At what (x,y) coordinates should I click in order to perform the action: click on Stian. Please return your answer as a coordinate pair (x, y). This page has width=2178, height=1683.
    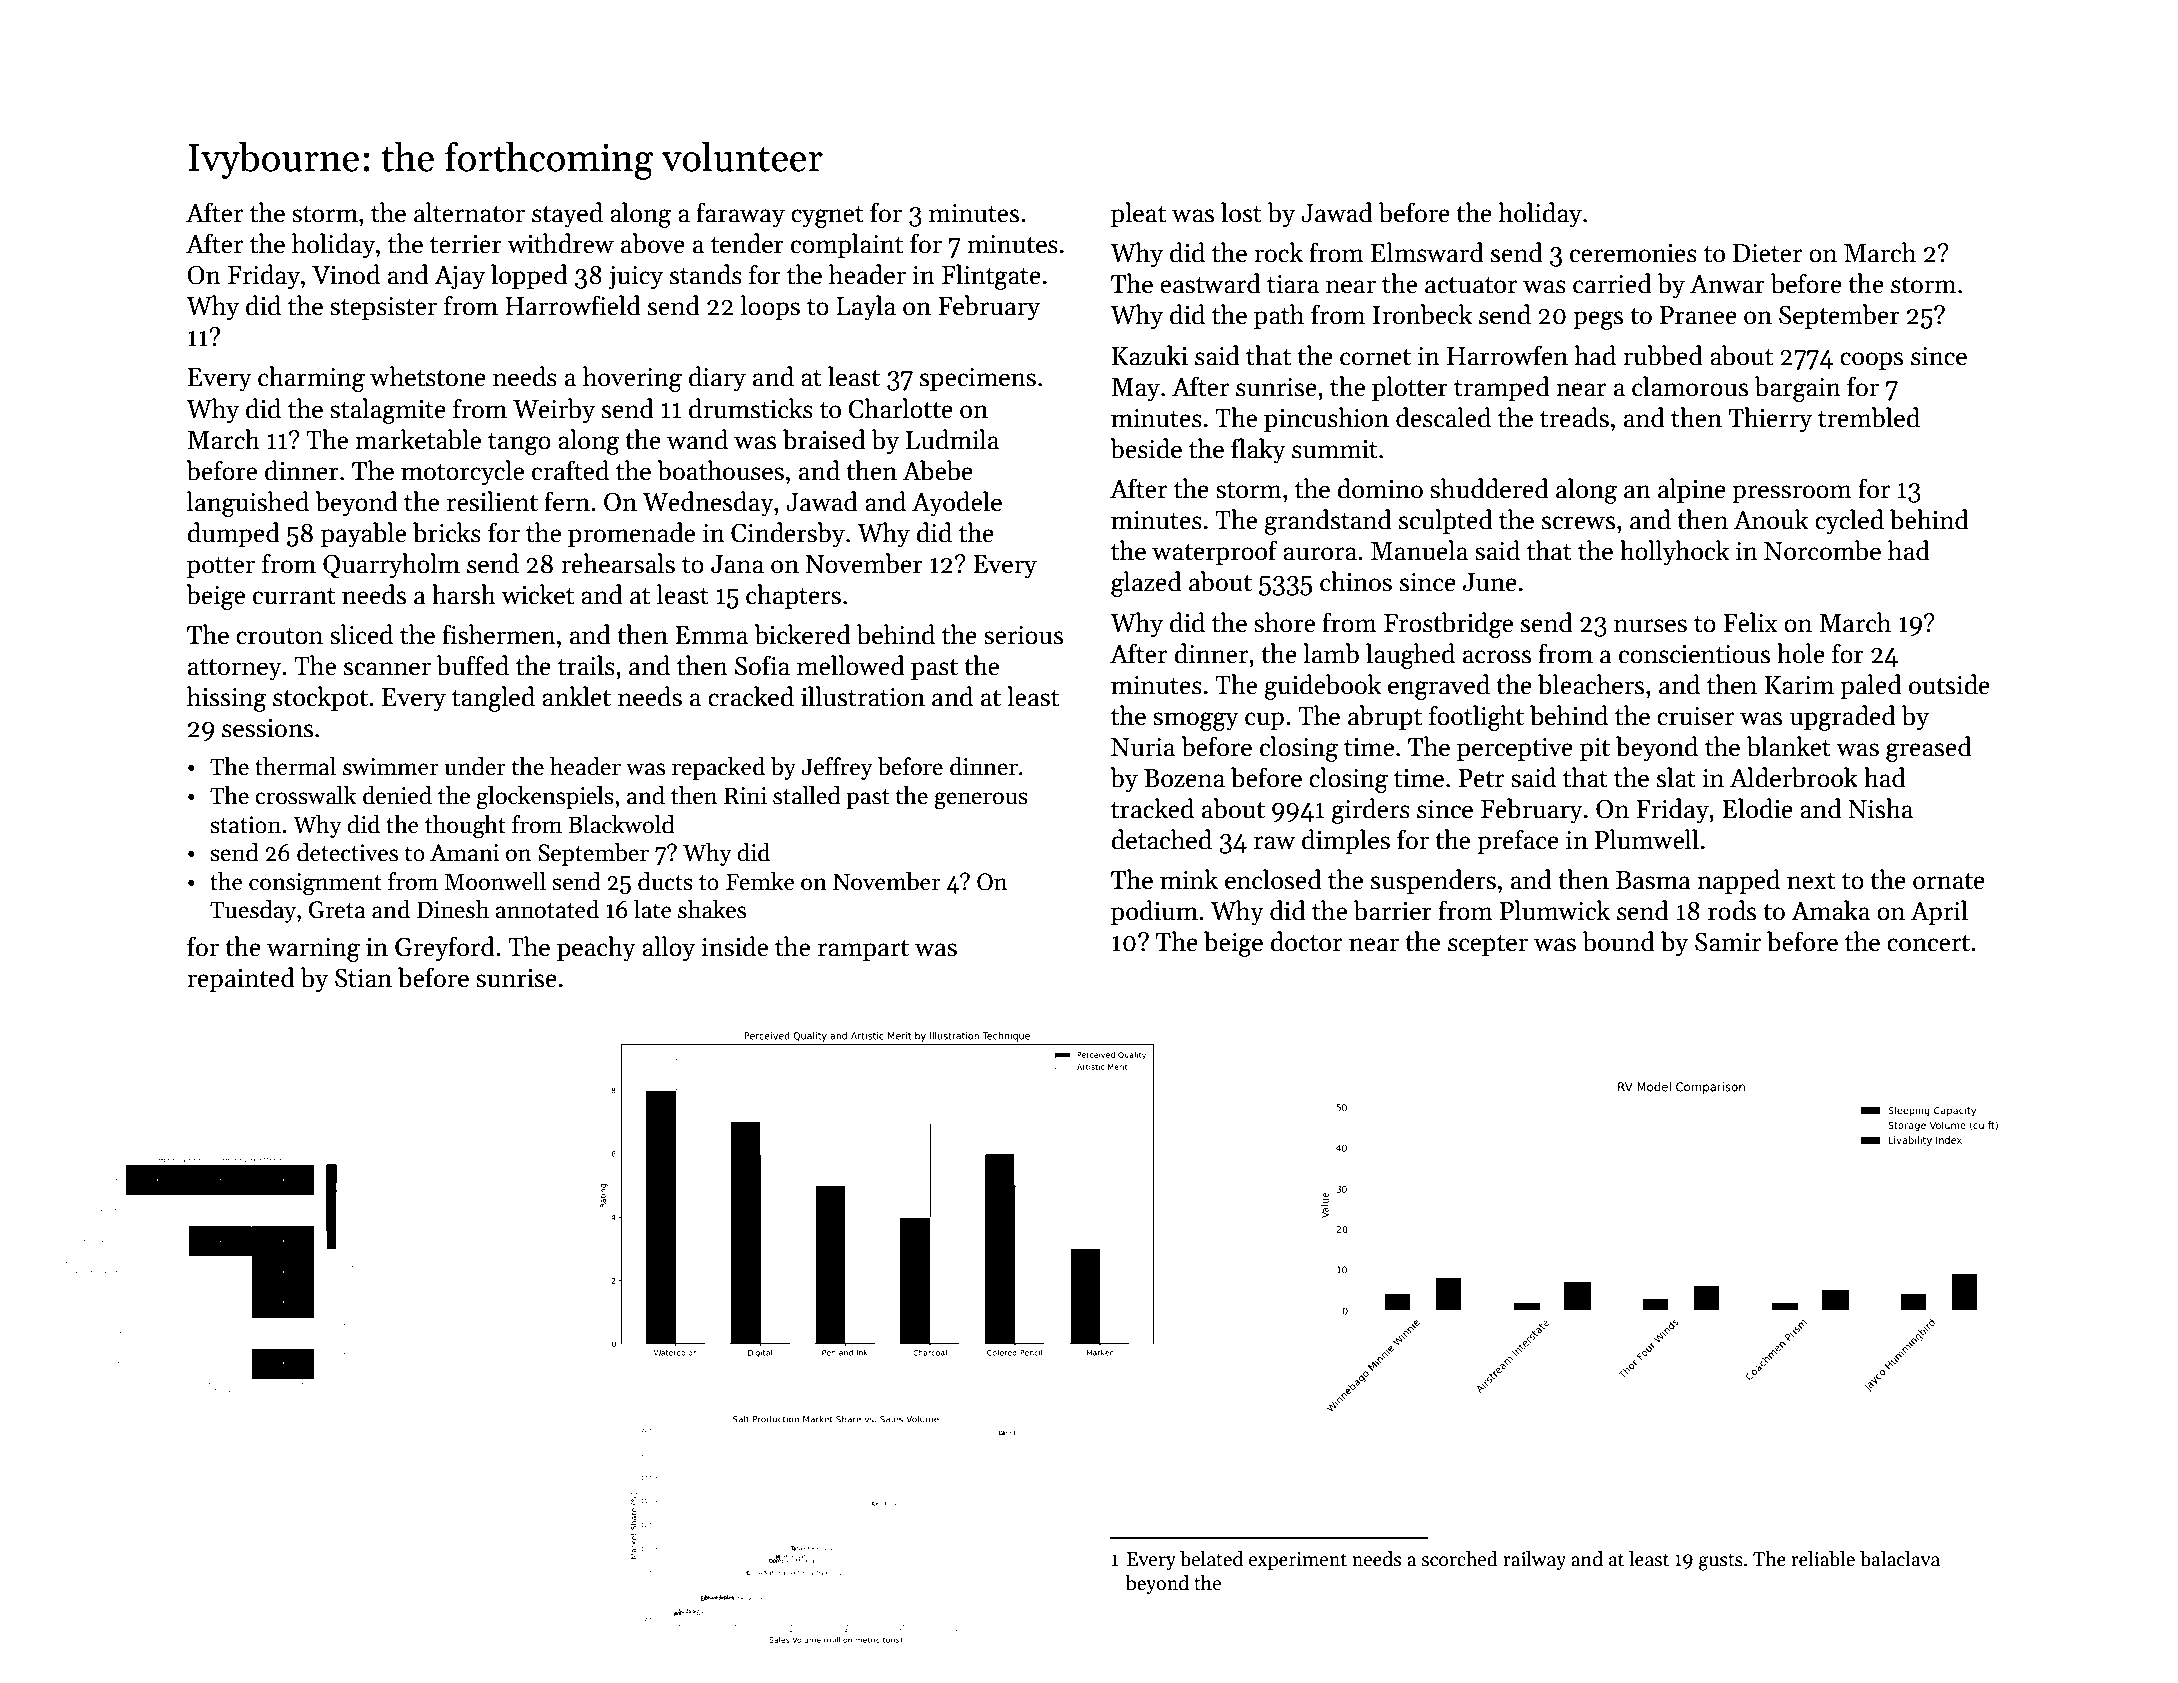
    Looking at the image, I should click on (363, 978).
